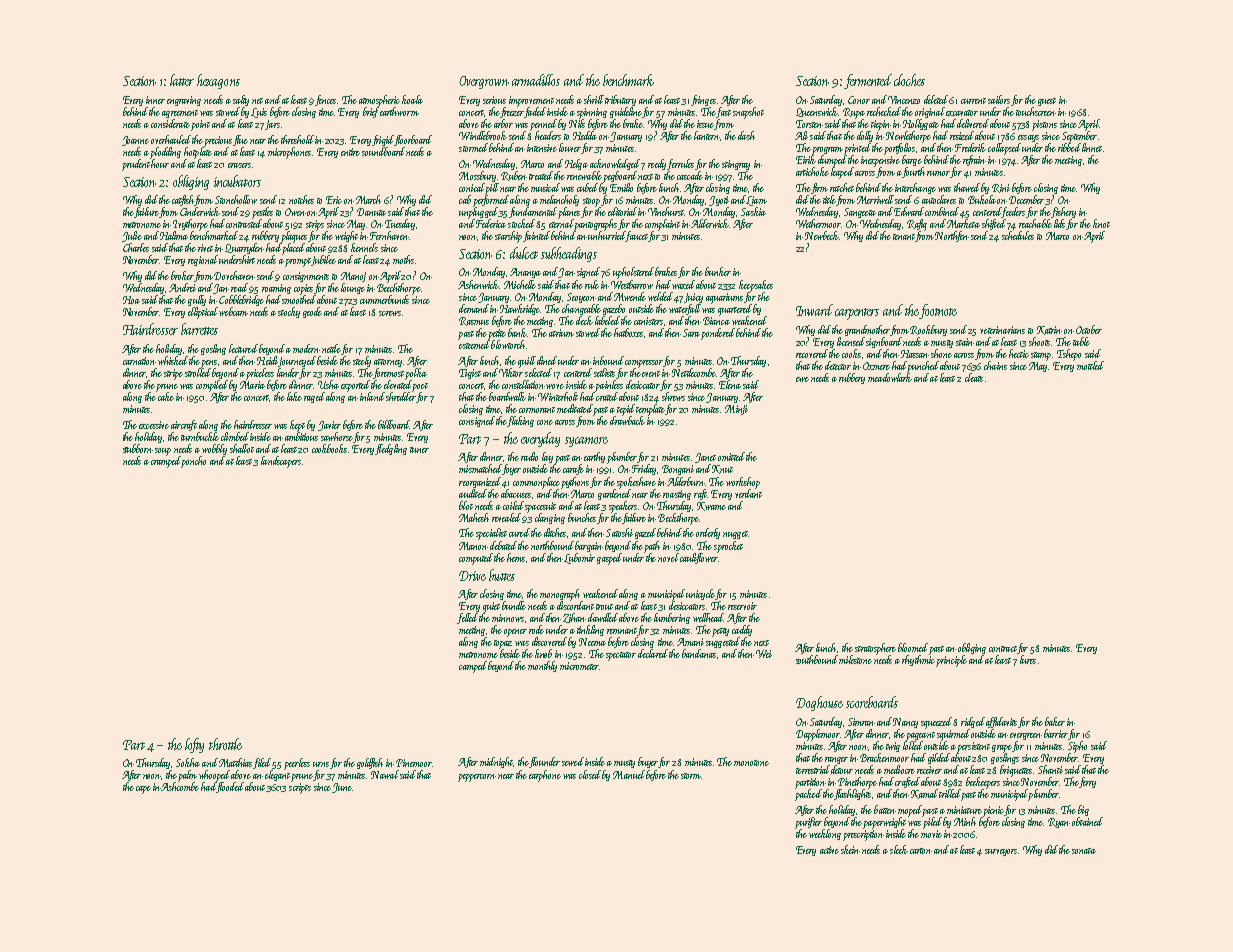  What do you see at coordinates (218, 81) in the screenshot?
I see `hexagons` at bounding box center [218, 81].
